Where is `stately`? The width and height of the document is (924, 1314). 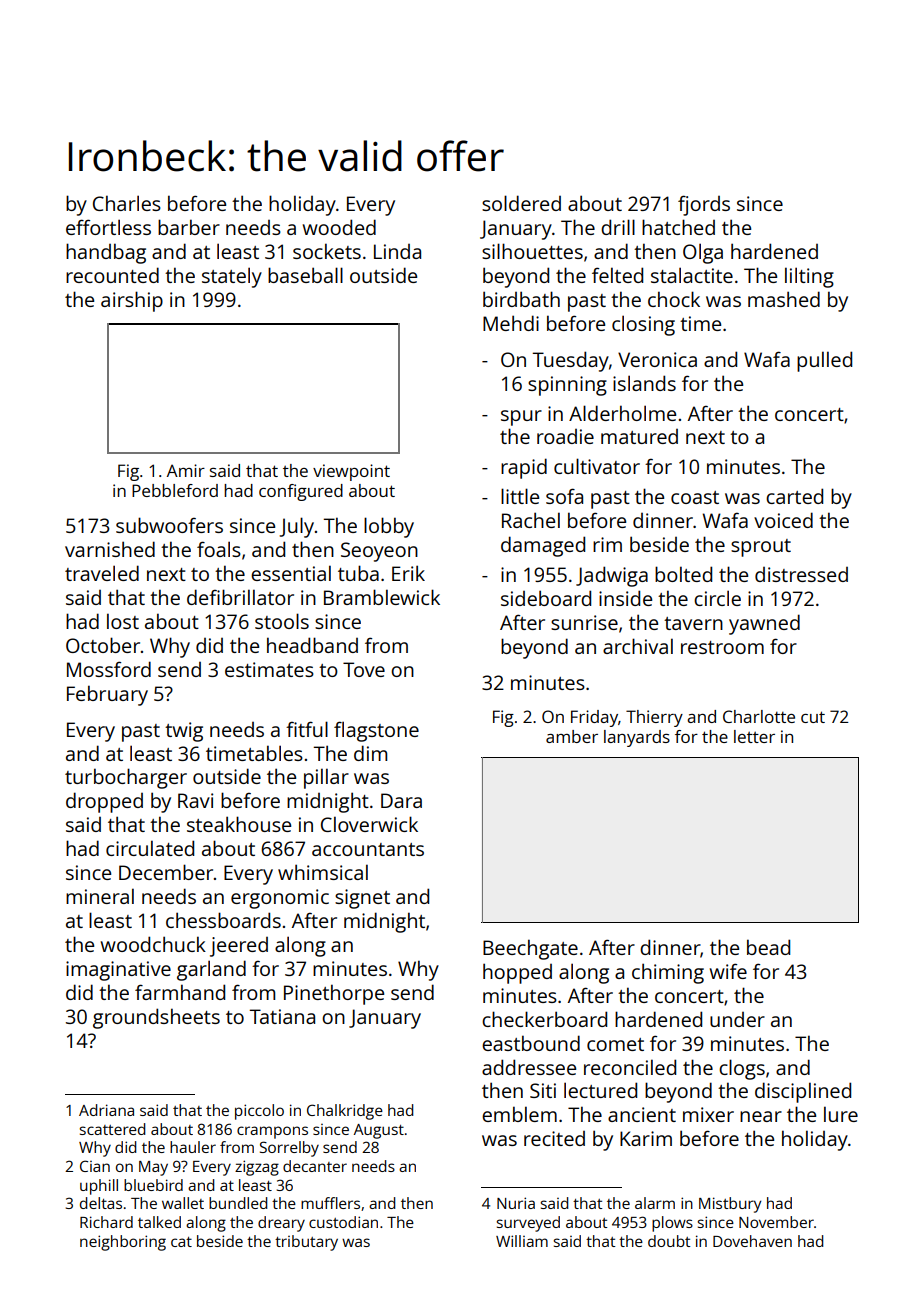
stately is located at coordinates (232, 277).
